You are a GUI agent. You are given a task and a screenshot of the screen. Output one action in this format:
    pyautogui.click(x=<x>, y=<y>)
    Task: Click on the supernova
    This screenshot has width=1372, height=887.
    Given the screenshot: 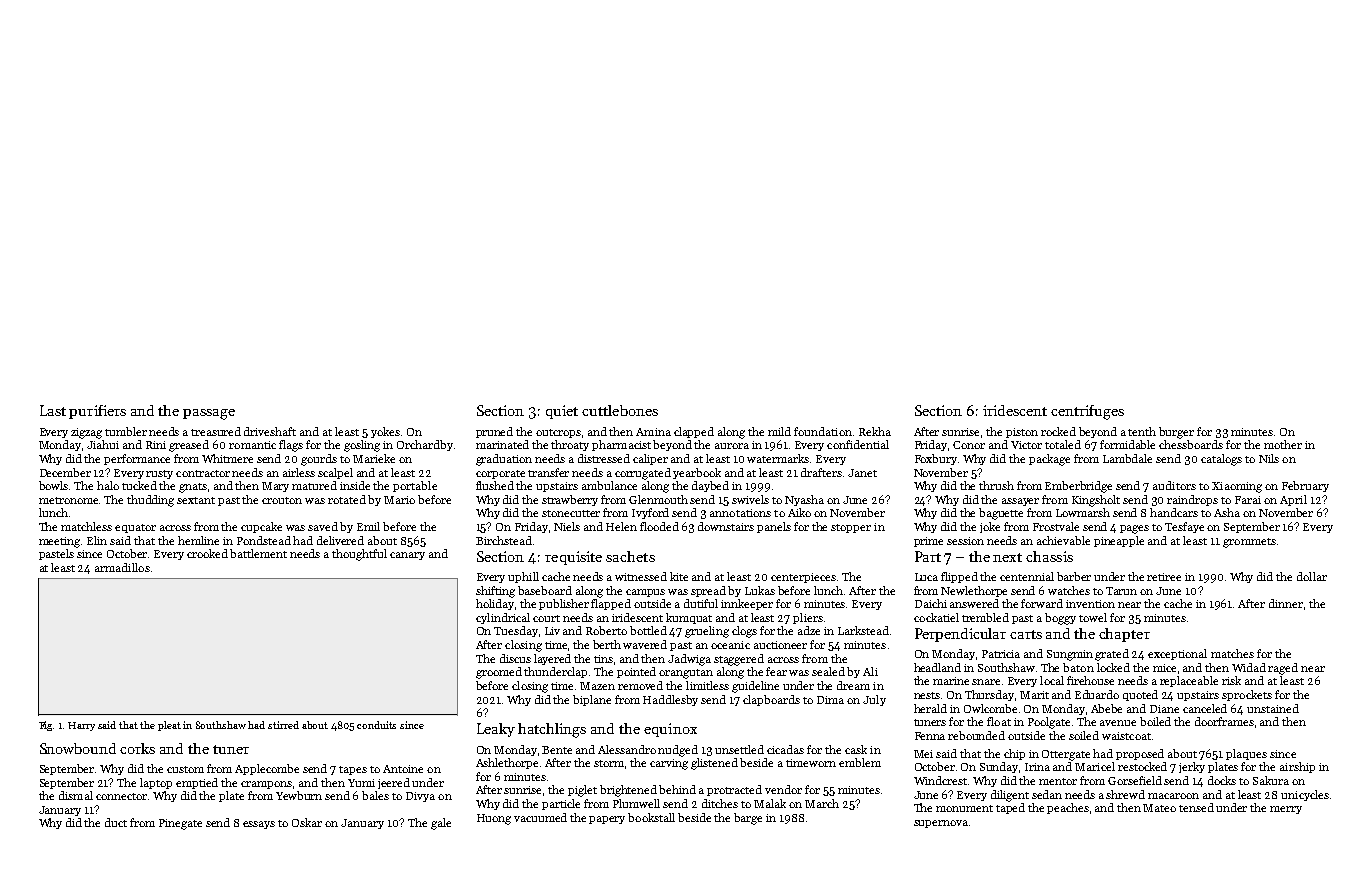 What is the action you would take?
    pyautogui.click(x=941, y=824)
